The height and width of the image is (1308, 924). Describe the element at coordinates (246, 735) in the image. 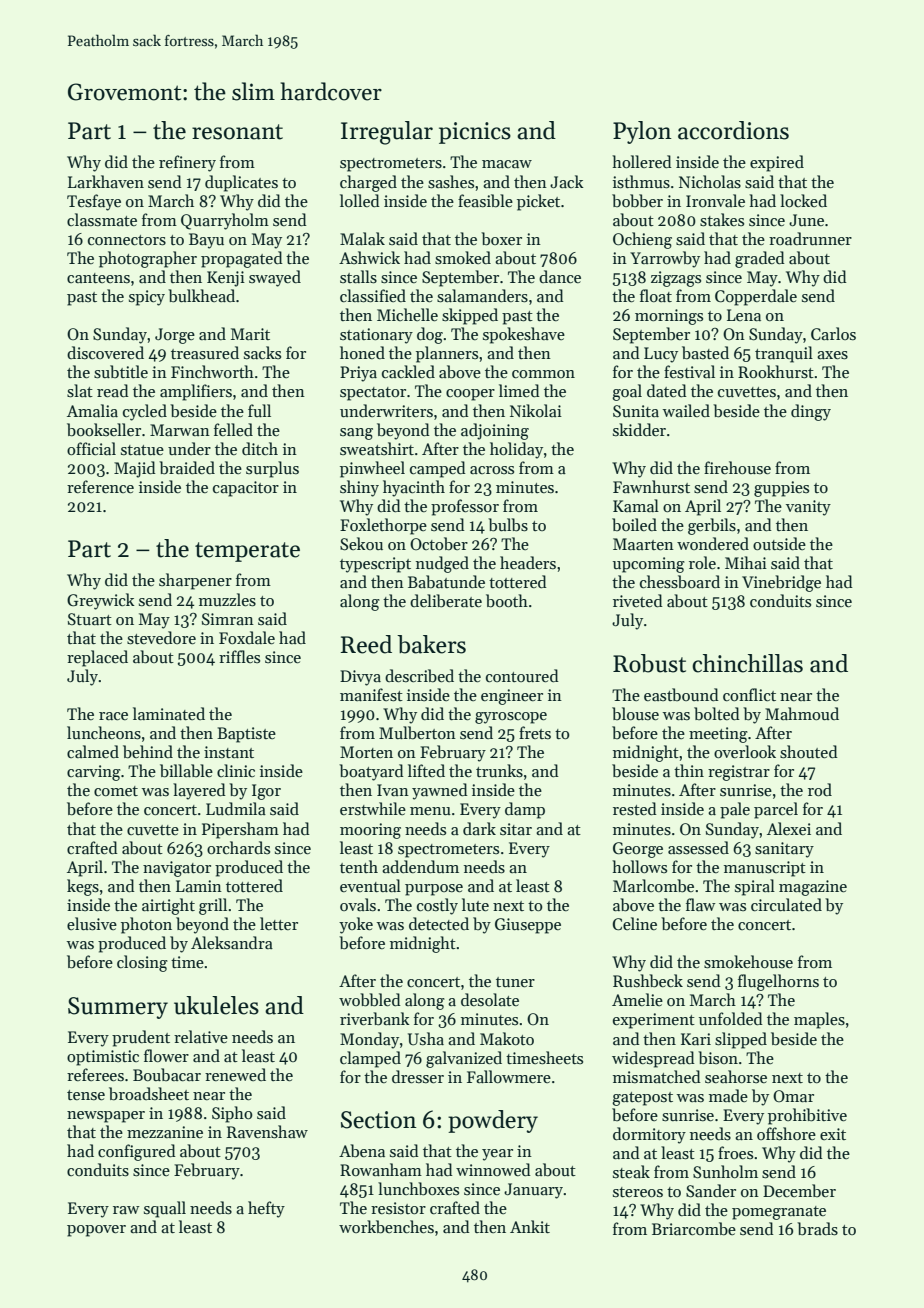

I see `Baptiste` at that location.
